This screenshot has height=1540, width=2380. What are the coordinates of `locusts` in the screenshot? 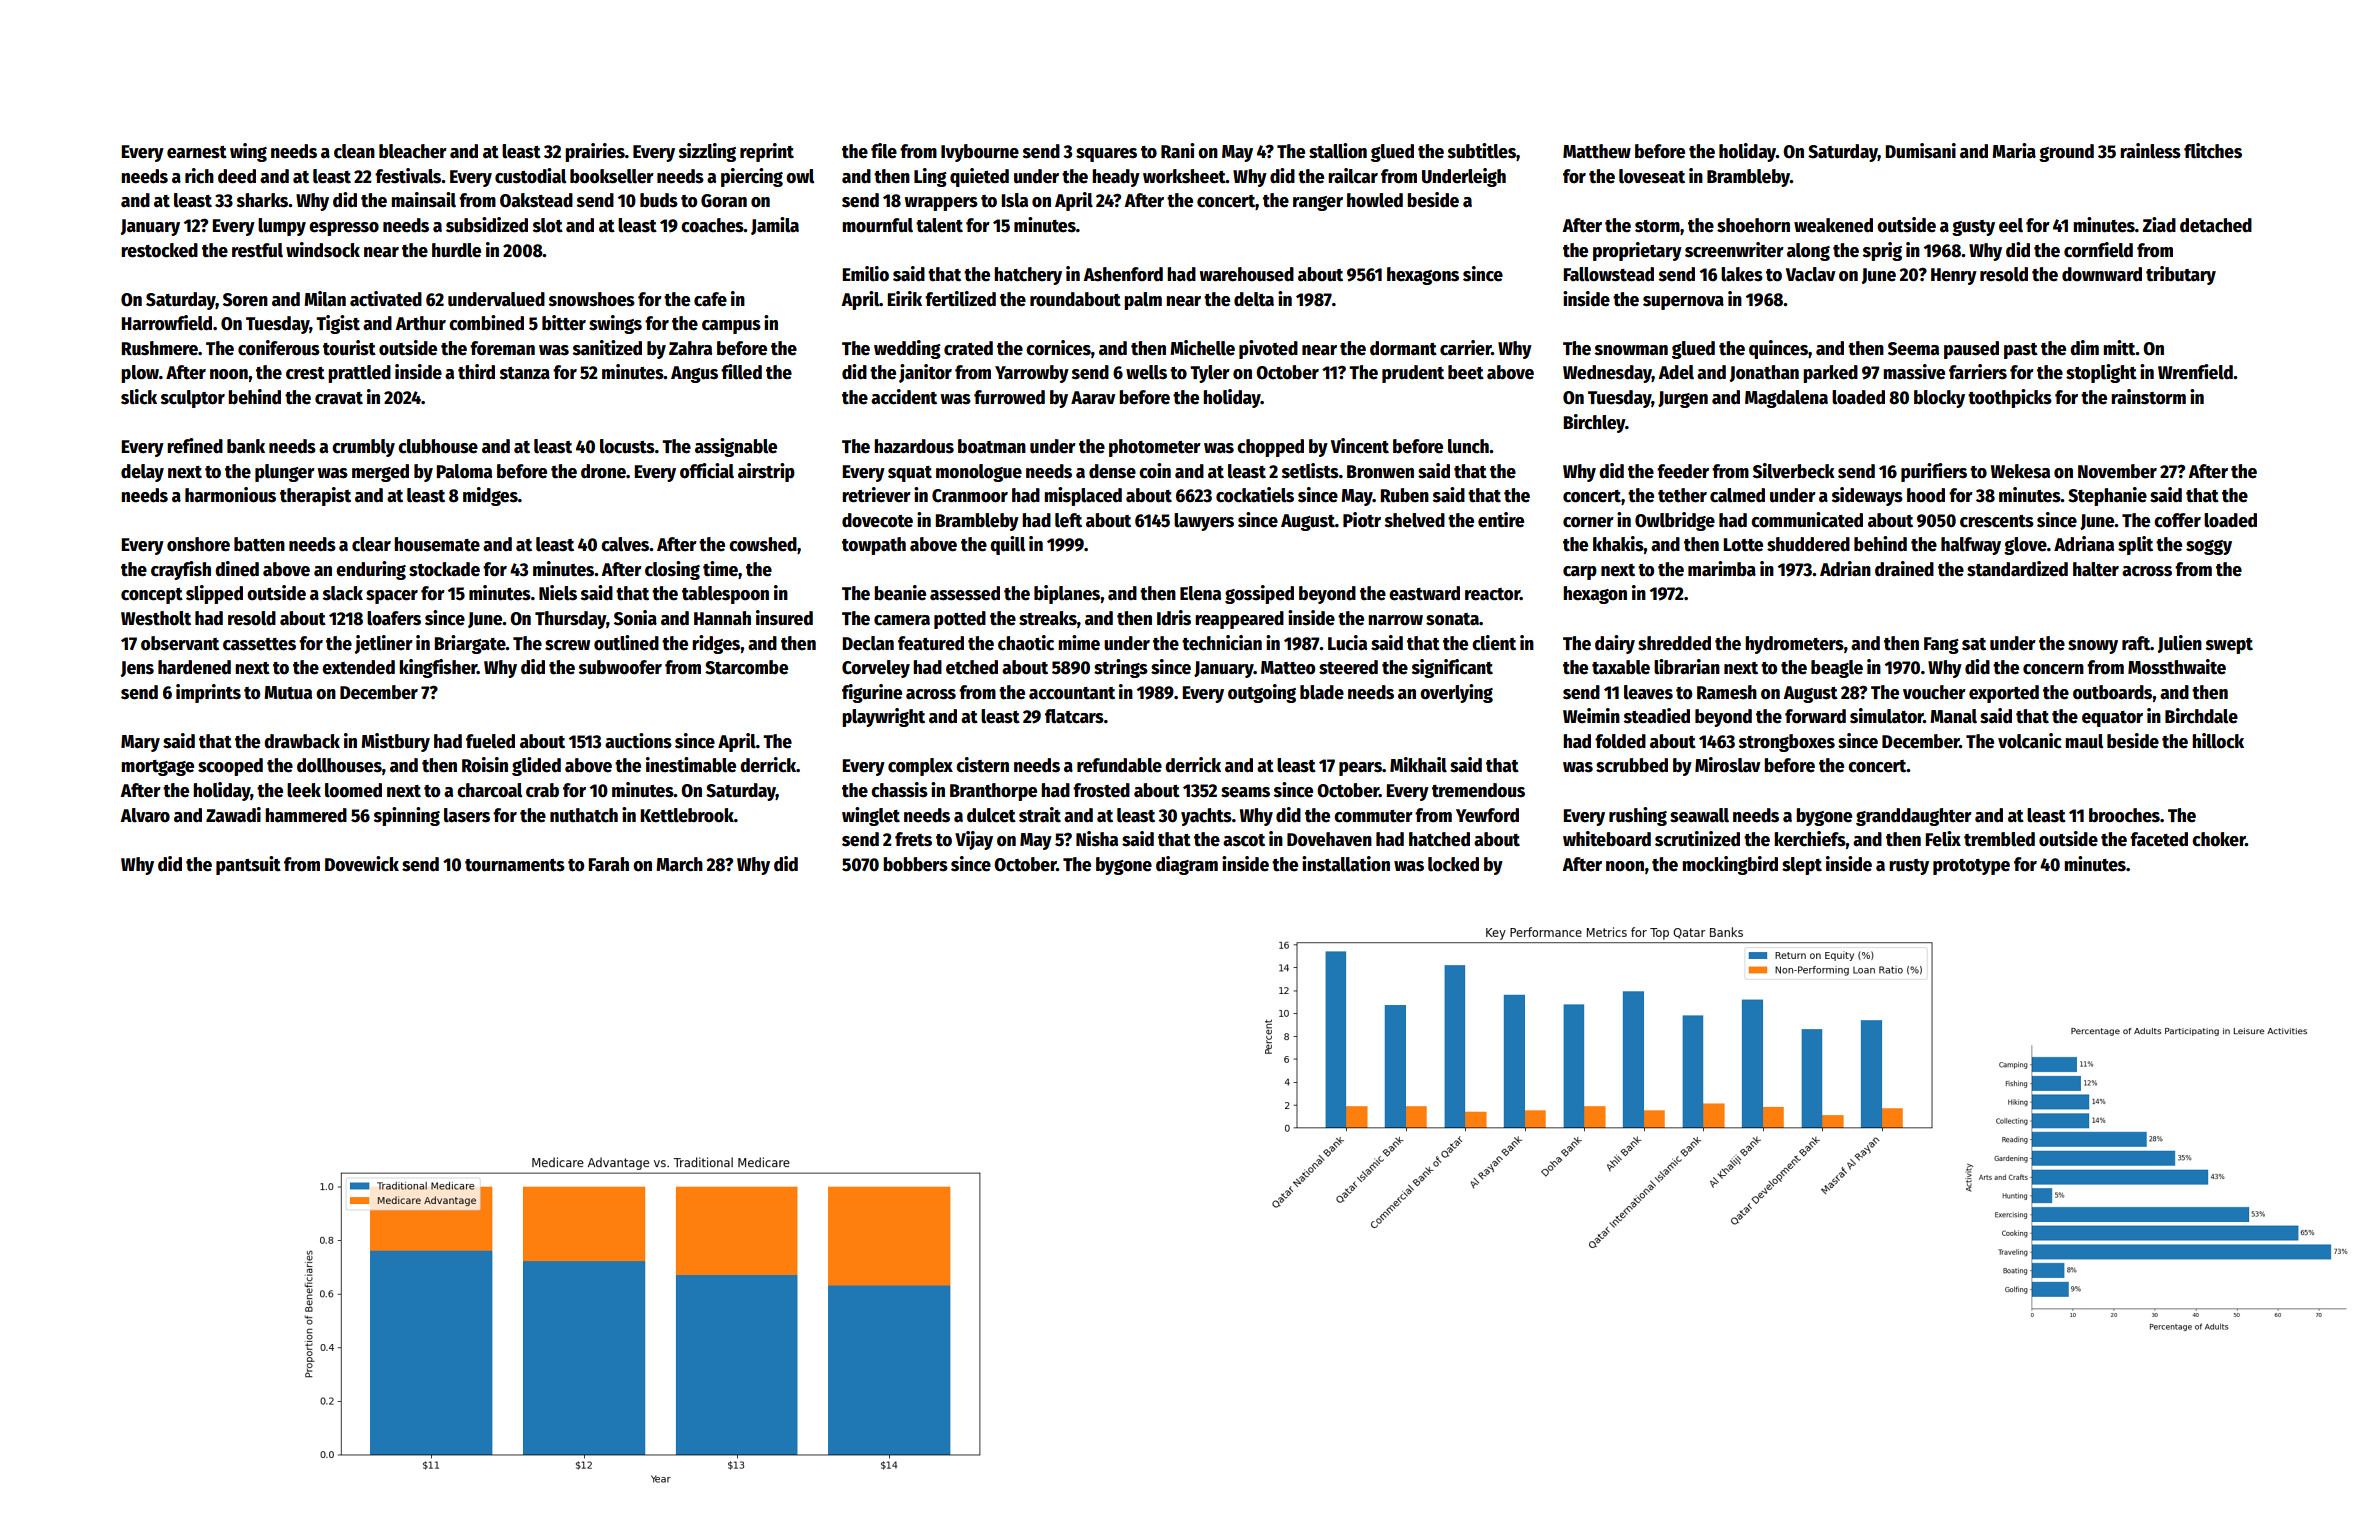 It's located at (627, 446).
